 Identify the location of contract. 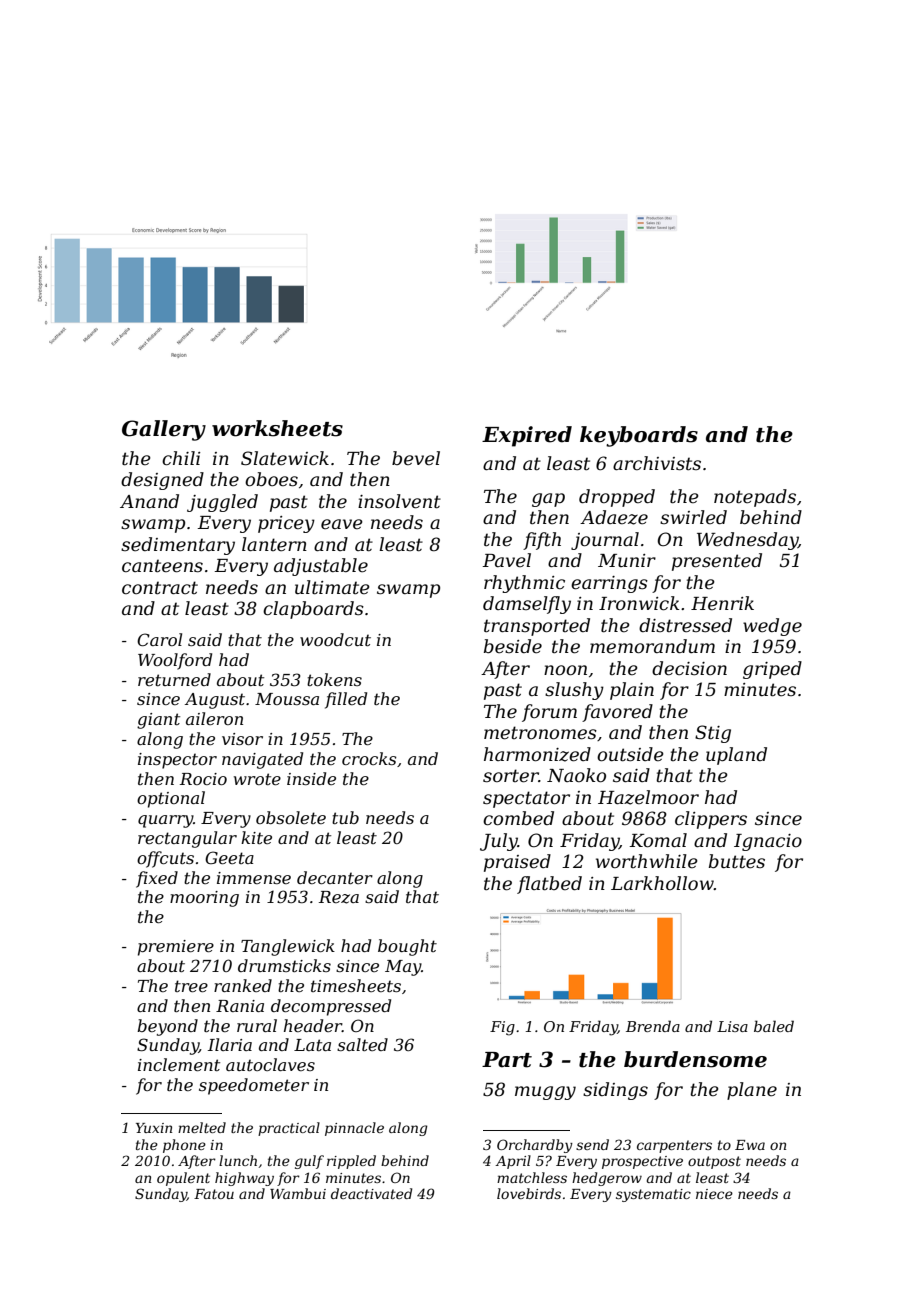
(160, 588).
